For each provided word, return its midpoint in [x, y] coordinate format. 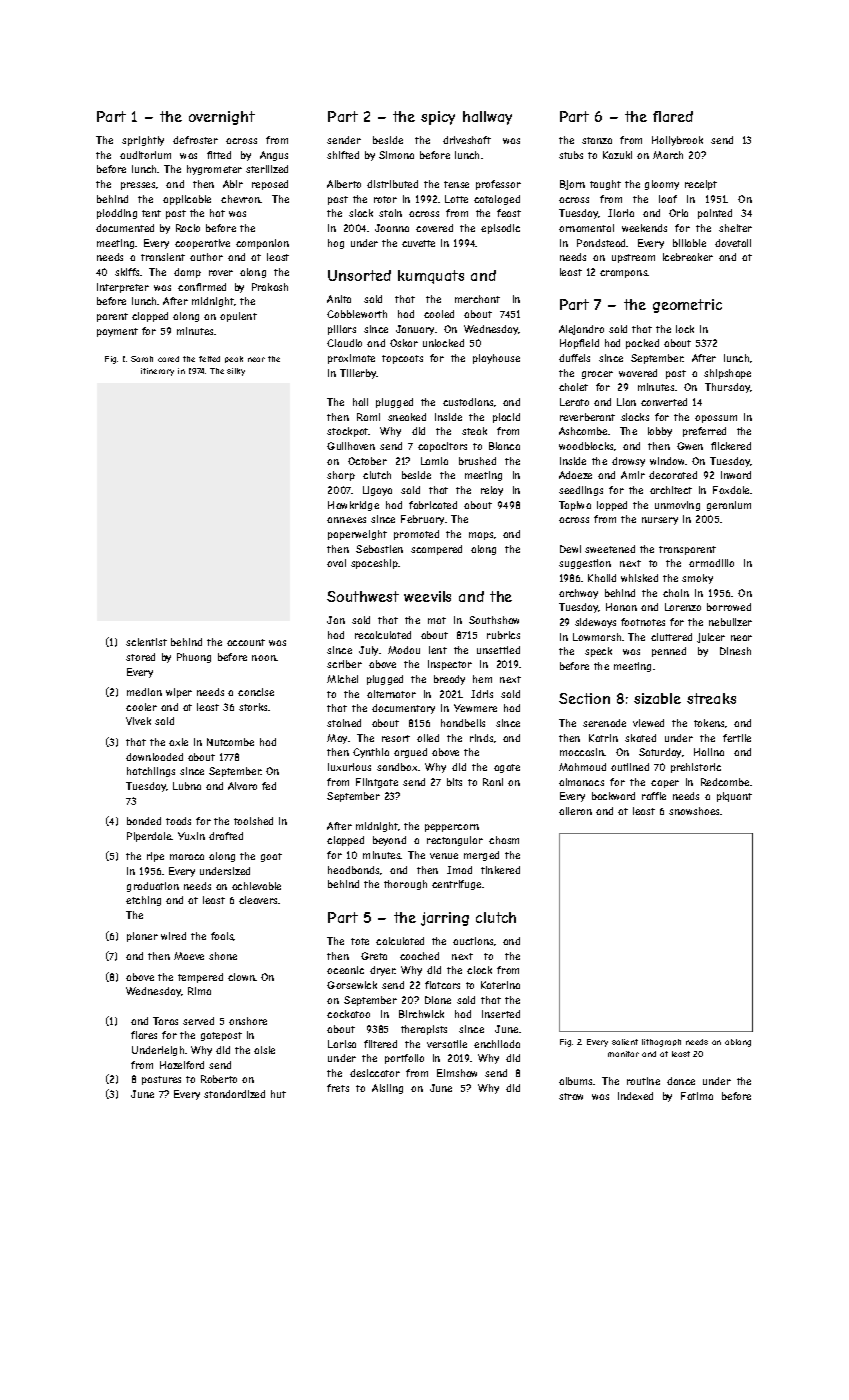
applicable [187, 200]
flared [673, 116]
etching [143, 901]
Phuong [194, 658]
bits [454, 782]
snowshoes [695, 811]
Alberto [344, 184]
